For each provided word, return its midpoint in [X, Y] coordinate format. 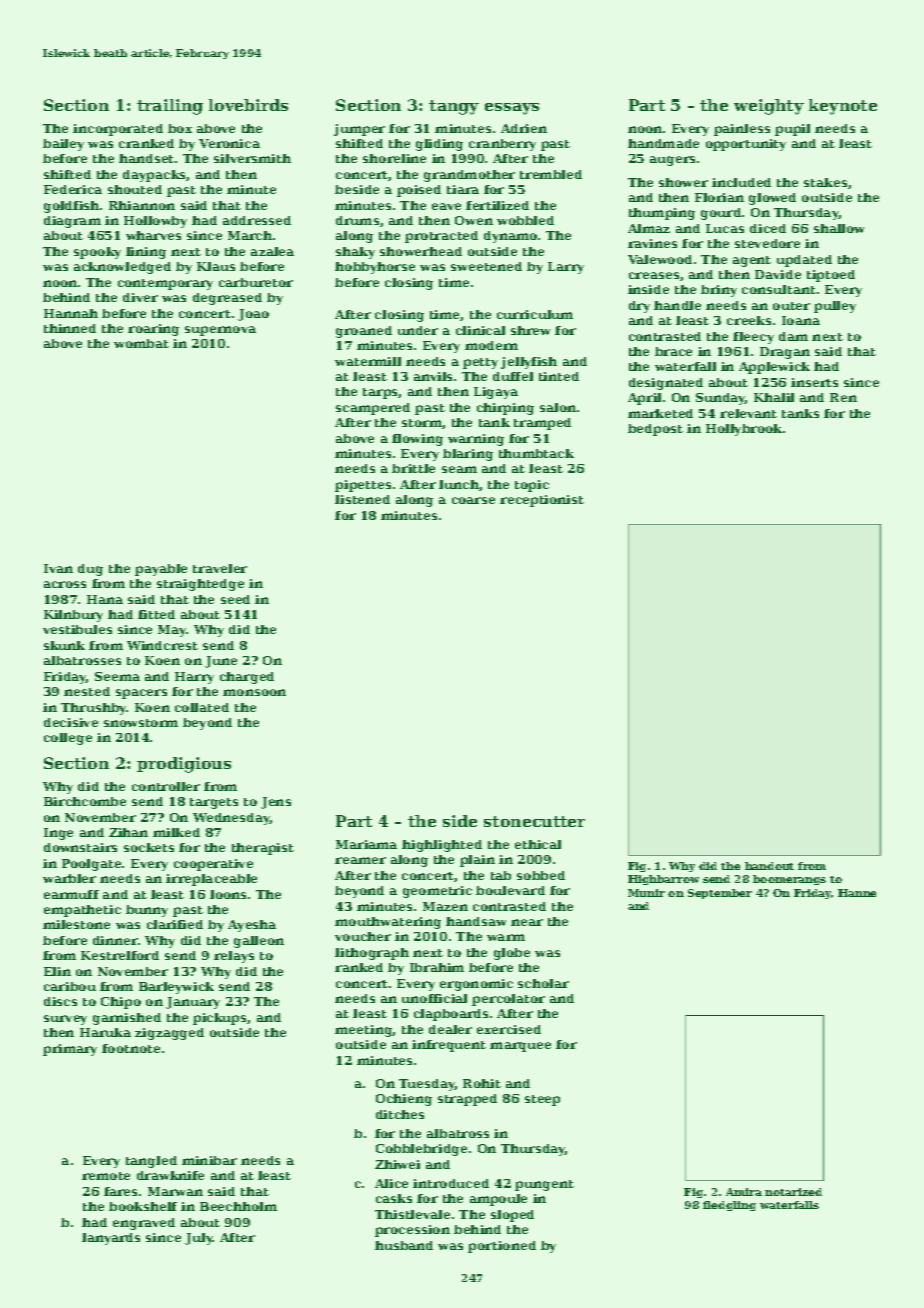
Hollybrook [744, 430]
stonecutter [534, 821]
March [250, 235]
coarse [473, 500]
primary [70, 1050]
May [172, 631]
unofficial [434, 998]
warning [476, 440]
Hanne [857, 893]
